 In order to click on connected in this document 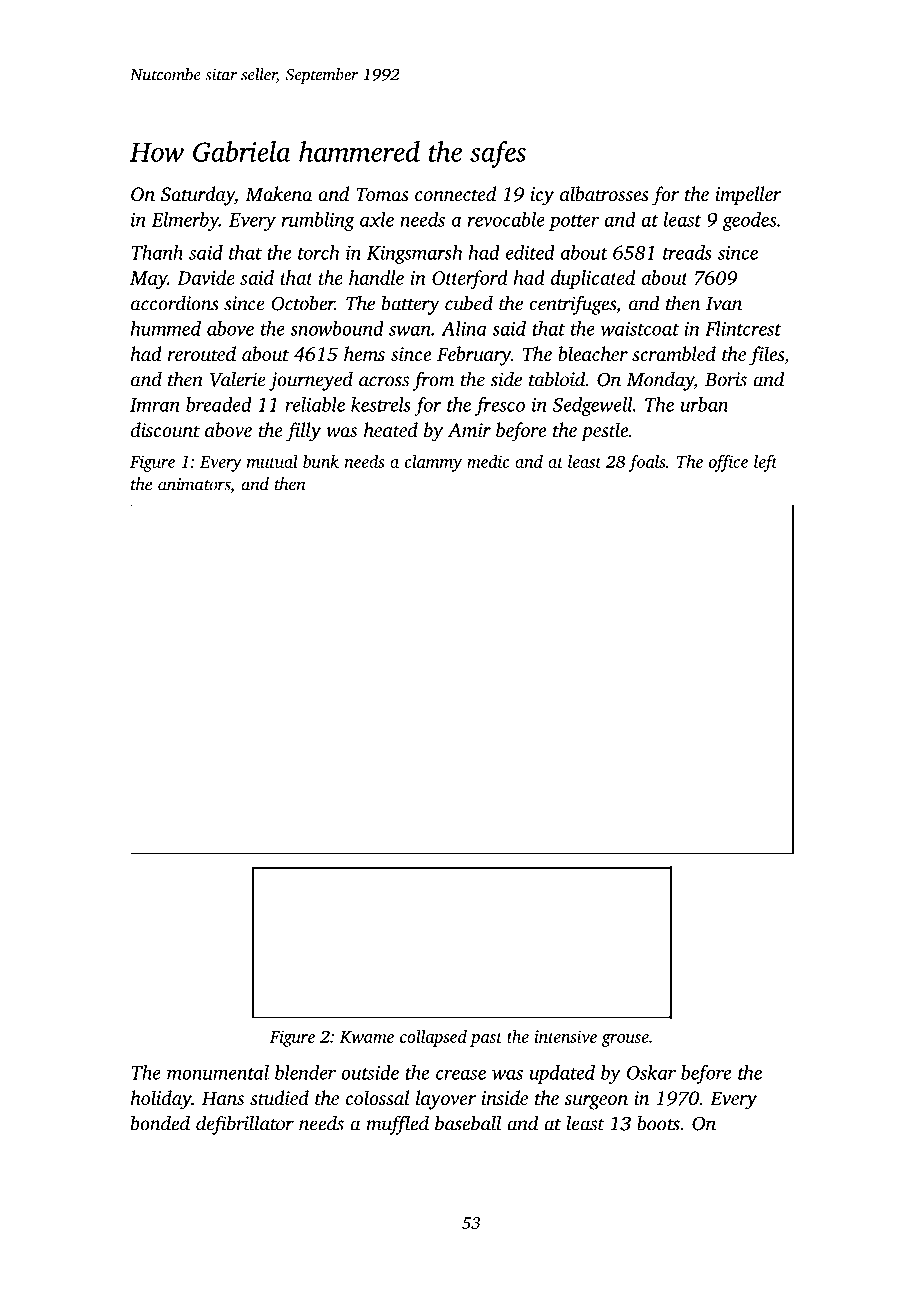, I will do `click(455, 193)`.
